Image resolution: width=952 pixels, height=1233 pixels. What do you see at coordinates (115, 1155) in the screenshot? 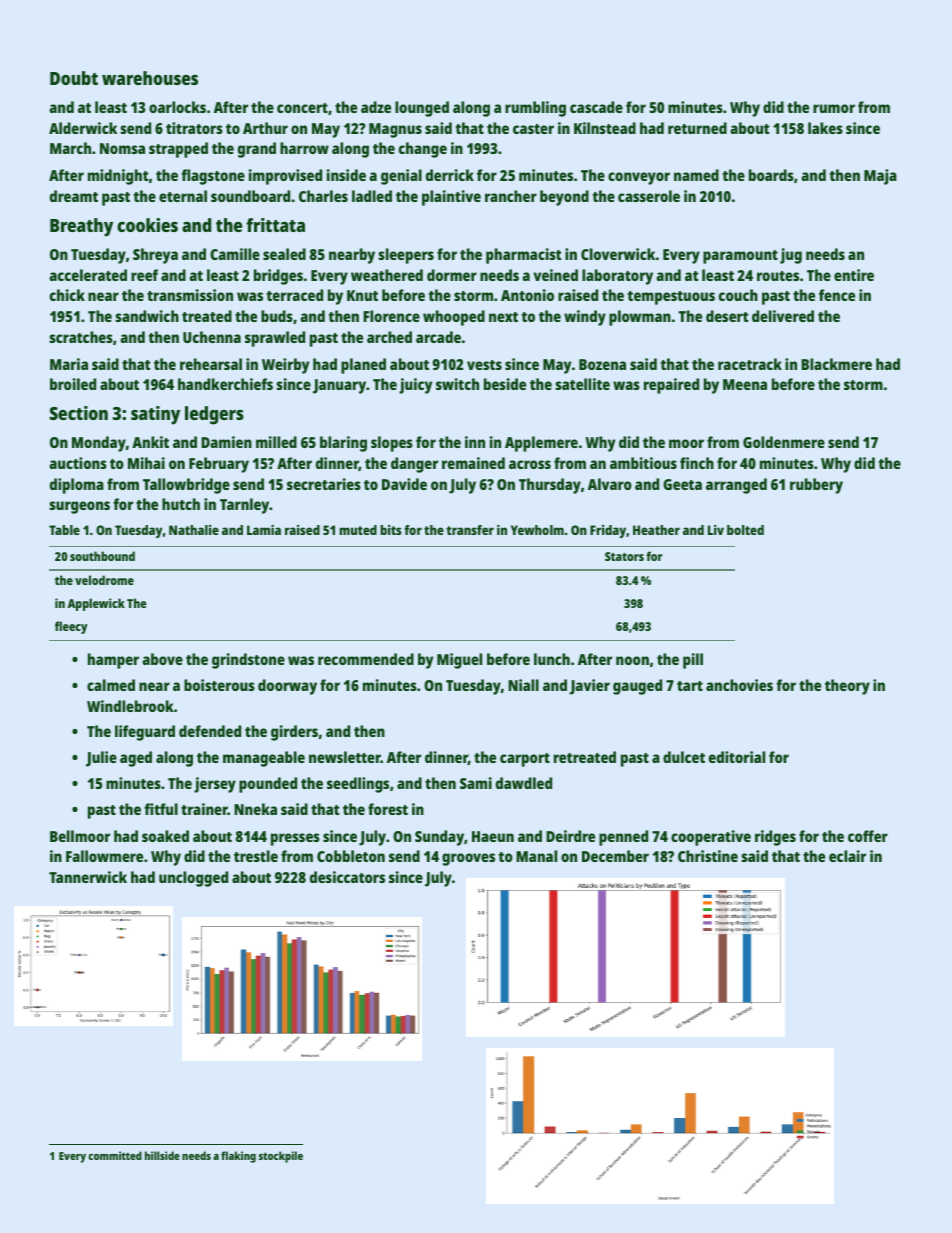
I see `committed` at bounding box center [115, 1155].
